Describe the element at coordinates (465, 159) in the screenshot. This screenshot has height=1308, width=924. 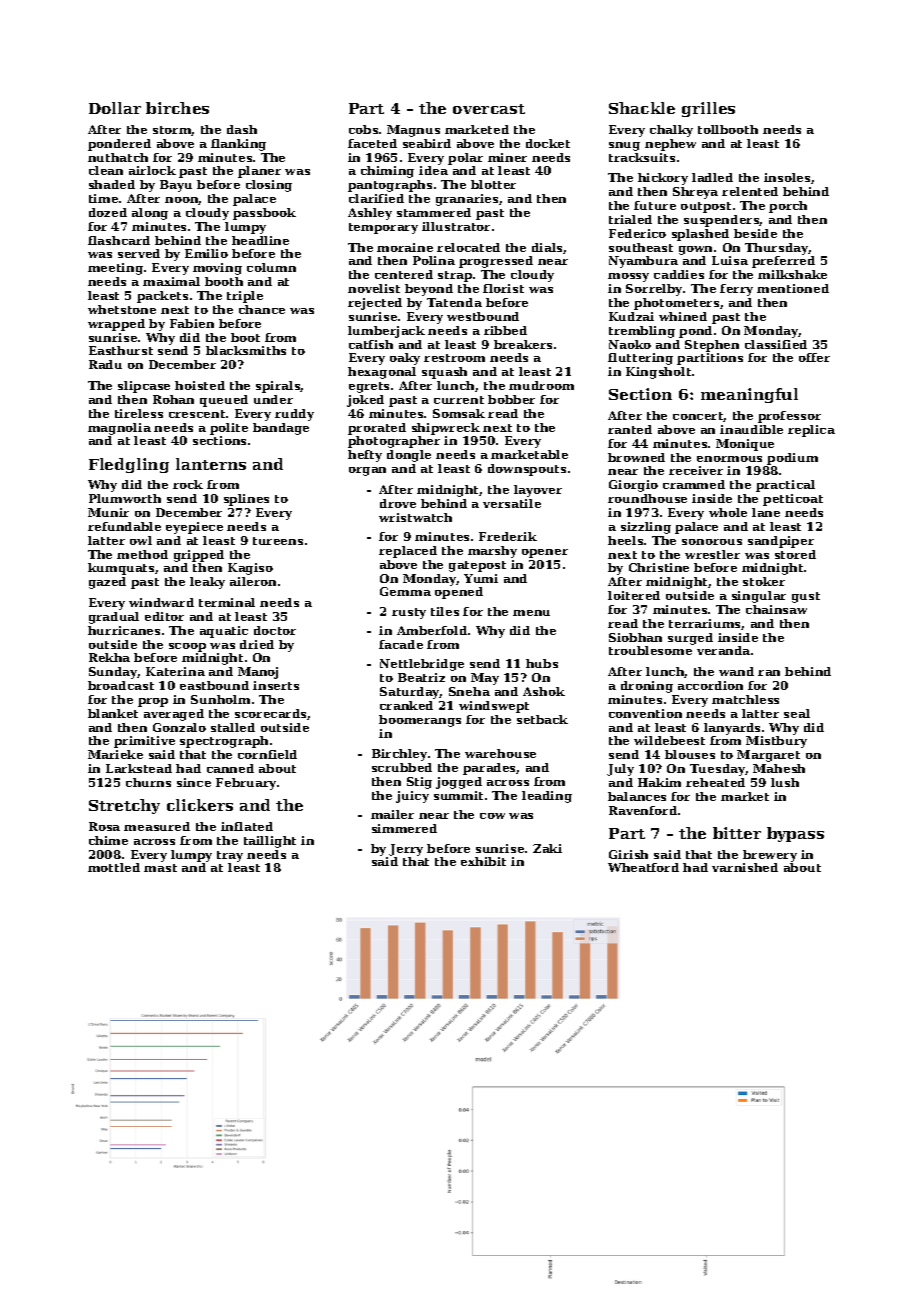
I see `polar` at that location.
